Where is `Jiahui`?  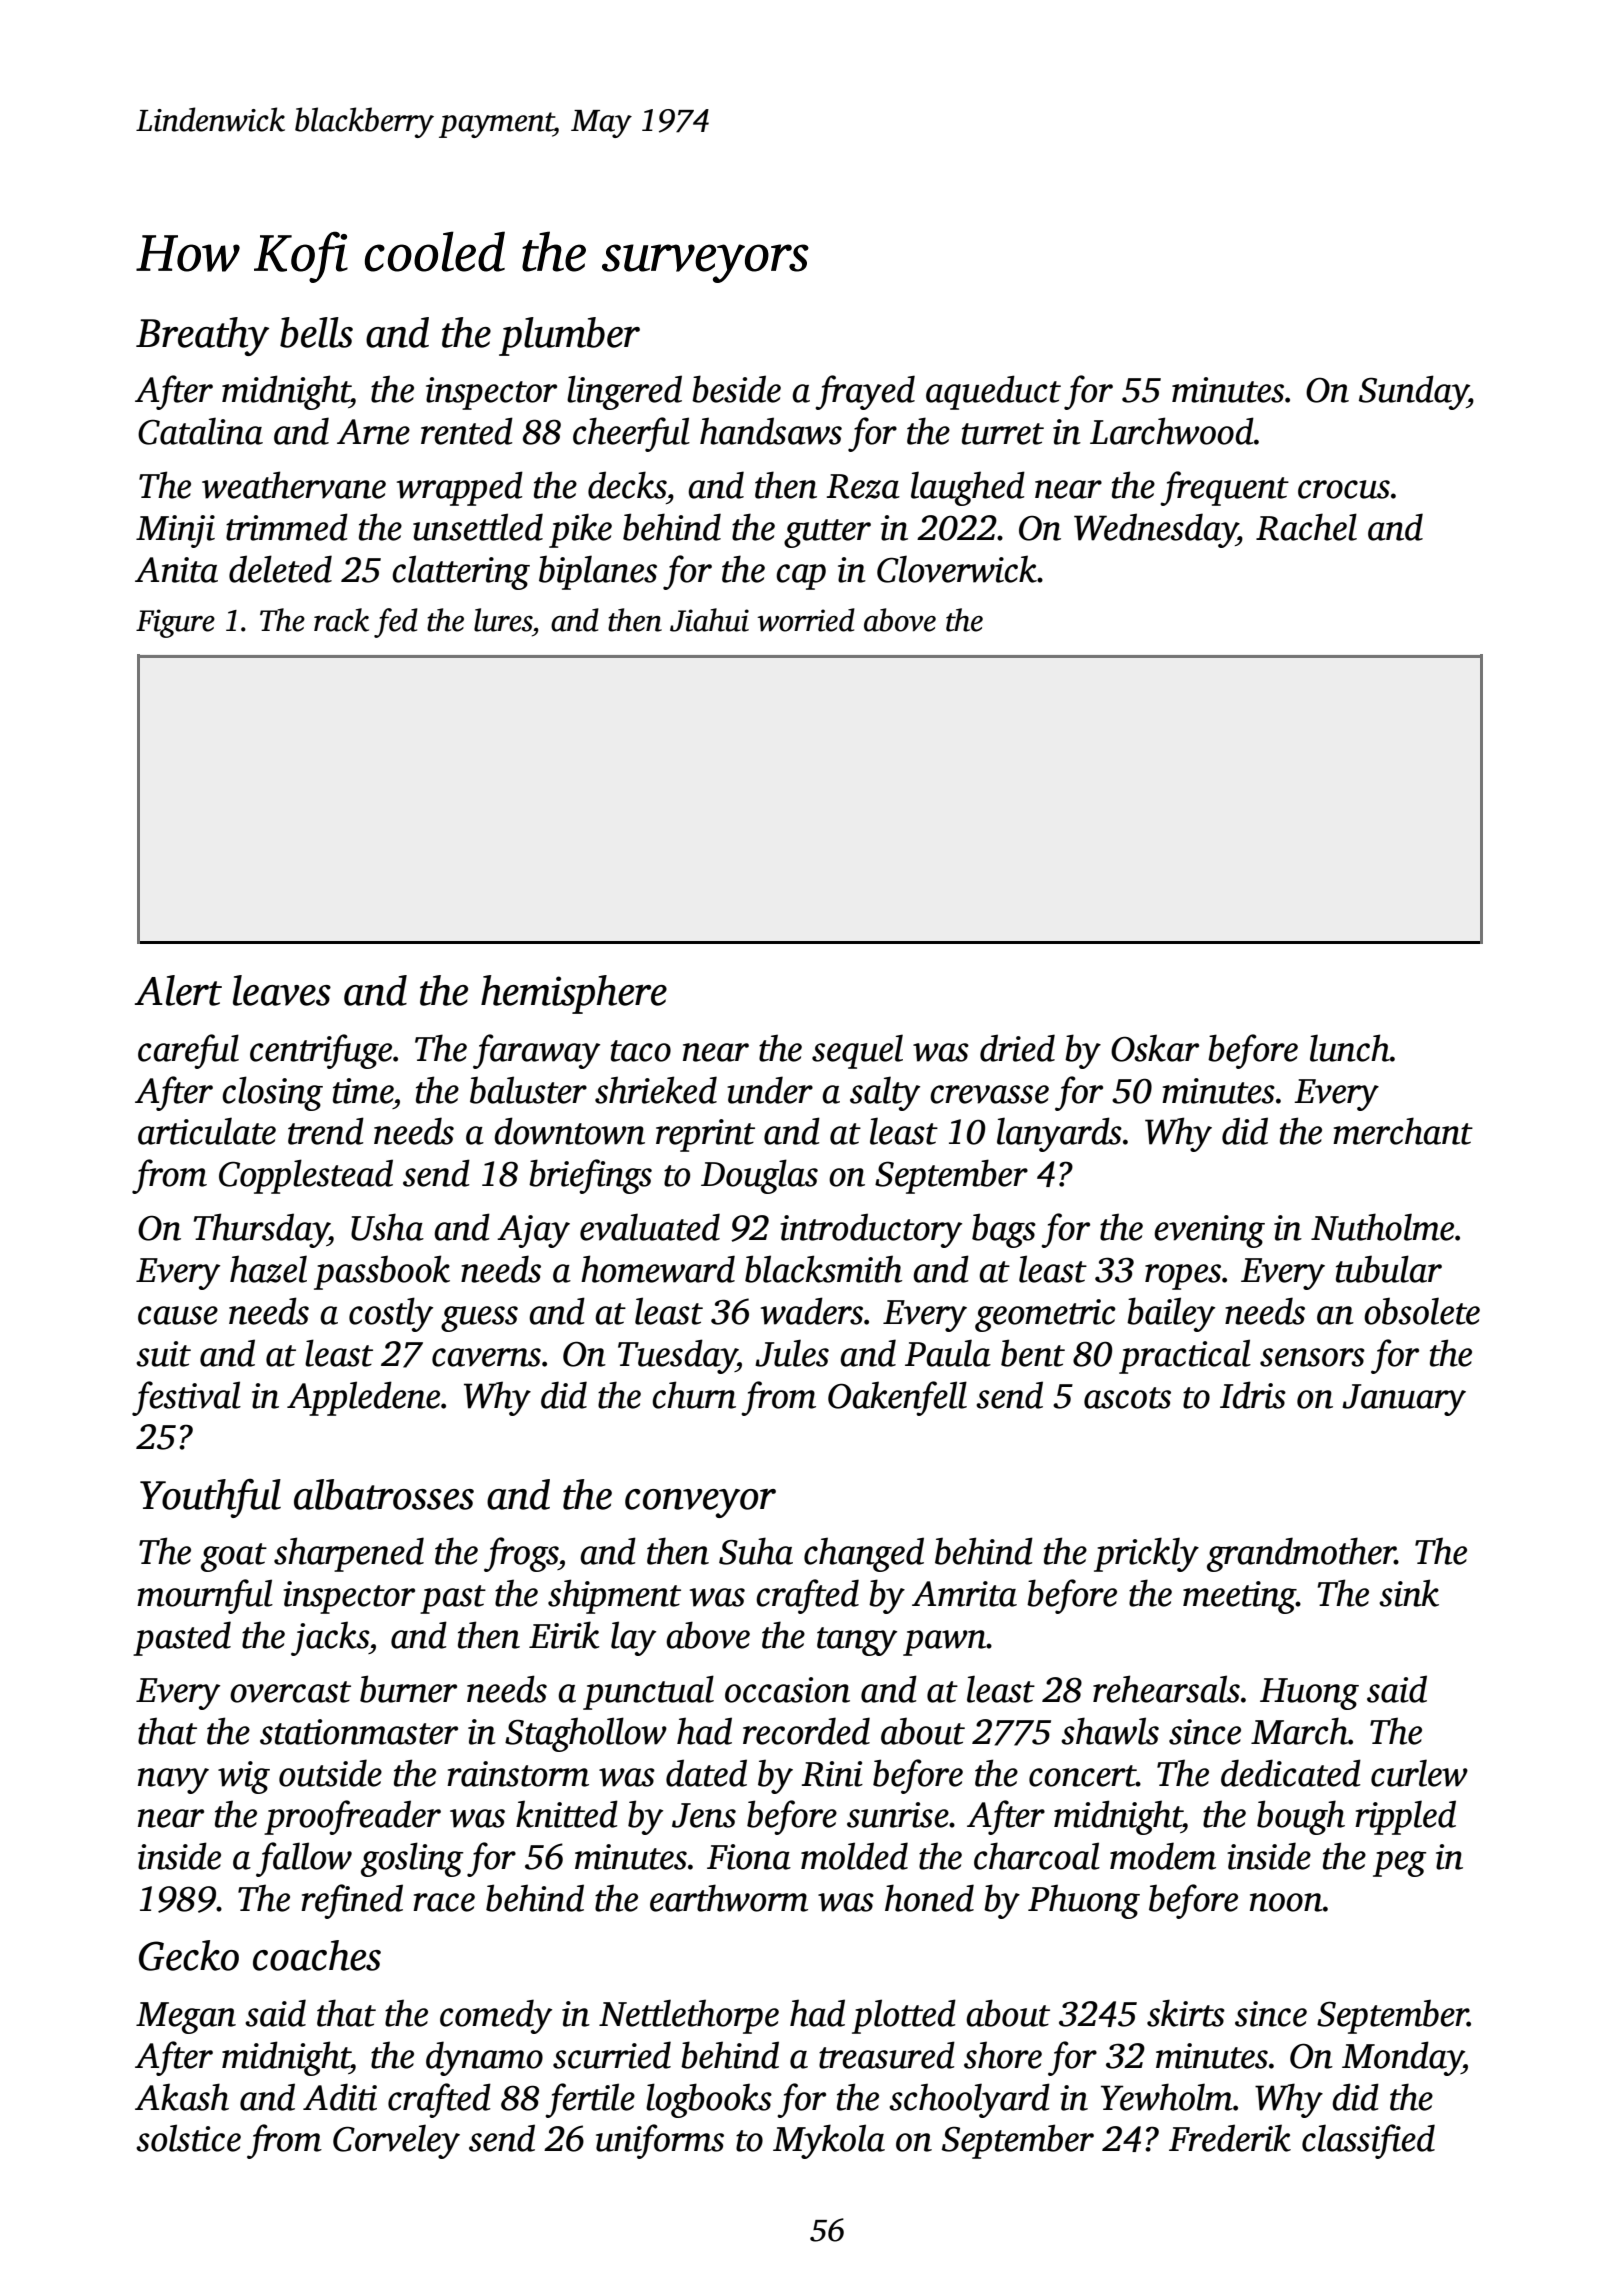 Jiahui is located at coordinates (709, 620).
